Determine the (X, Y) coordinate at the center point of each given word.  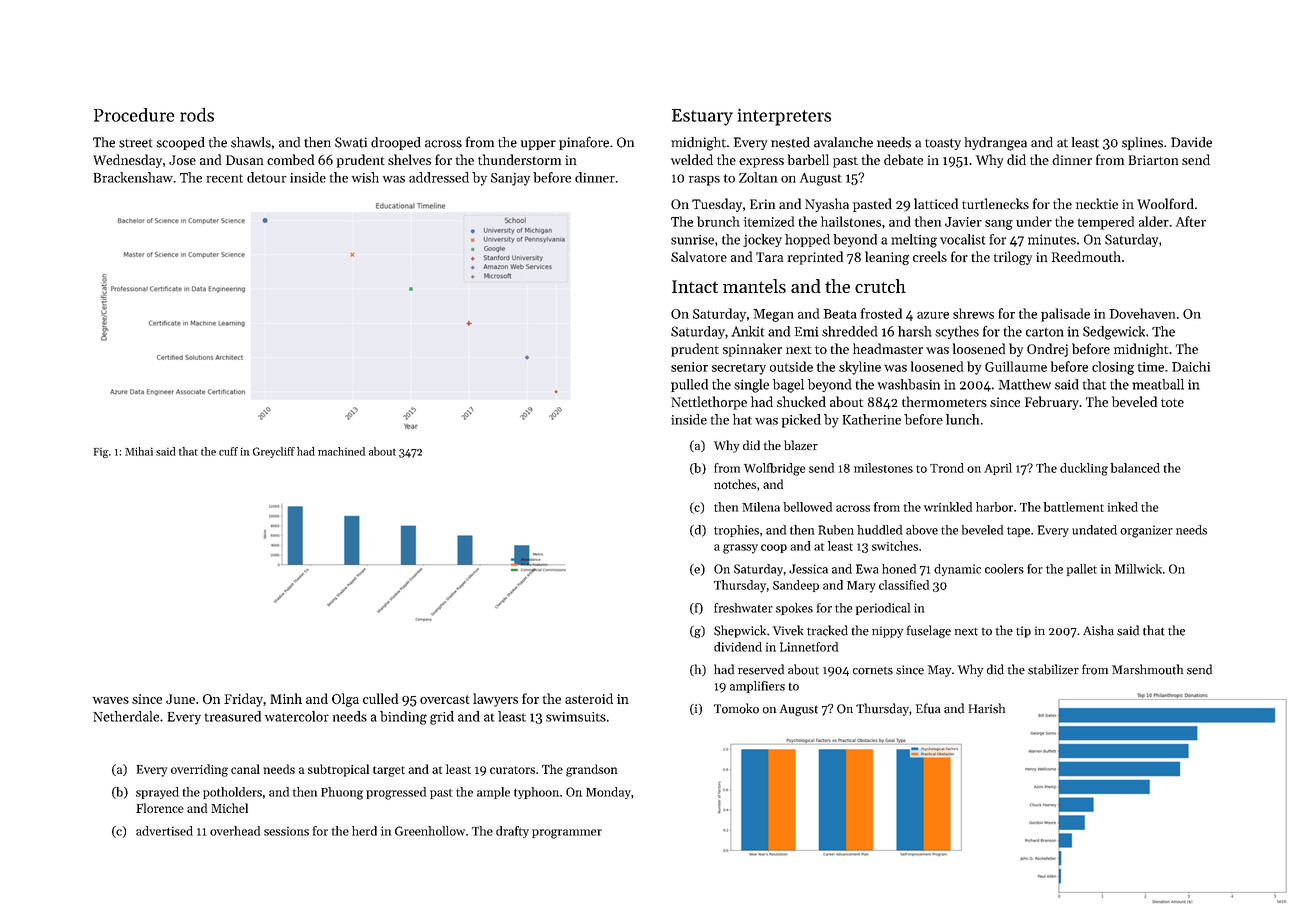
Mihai (139, 451)
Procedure (134, 115)
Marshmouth (1147, 669)
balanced (1135, 468)
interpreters (784, 117)
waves (111, 700)
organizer (1146, 531)
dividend (738, 647)
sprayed (157, 793)
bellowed (807, 507)
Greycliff (274, 452)
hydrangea (996, 144)
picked (801, 421)
